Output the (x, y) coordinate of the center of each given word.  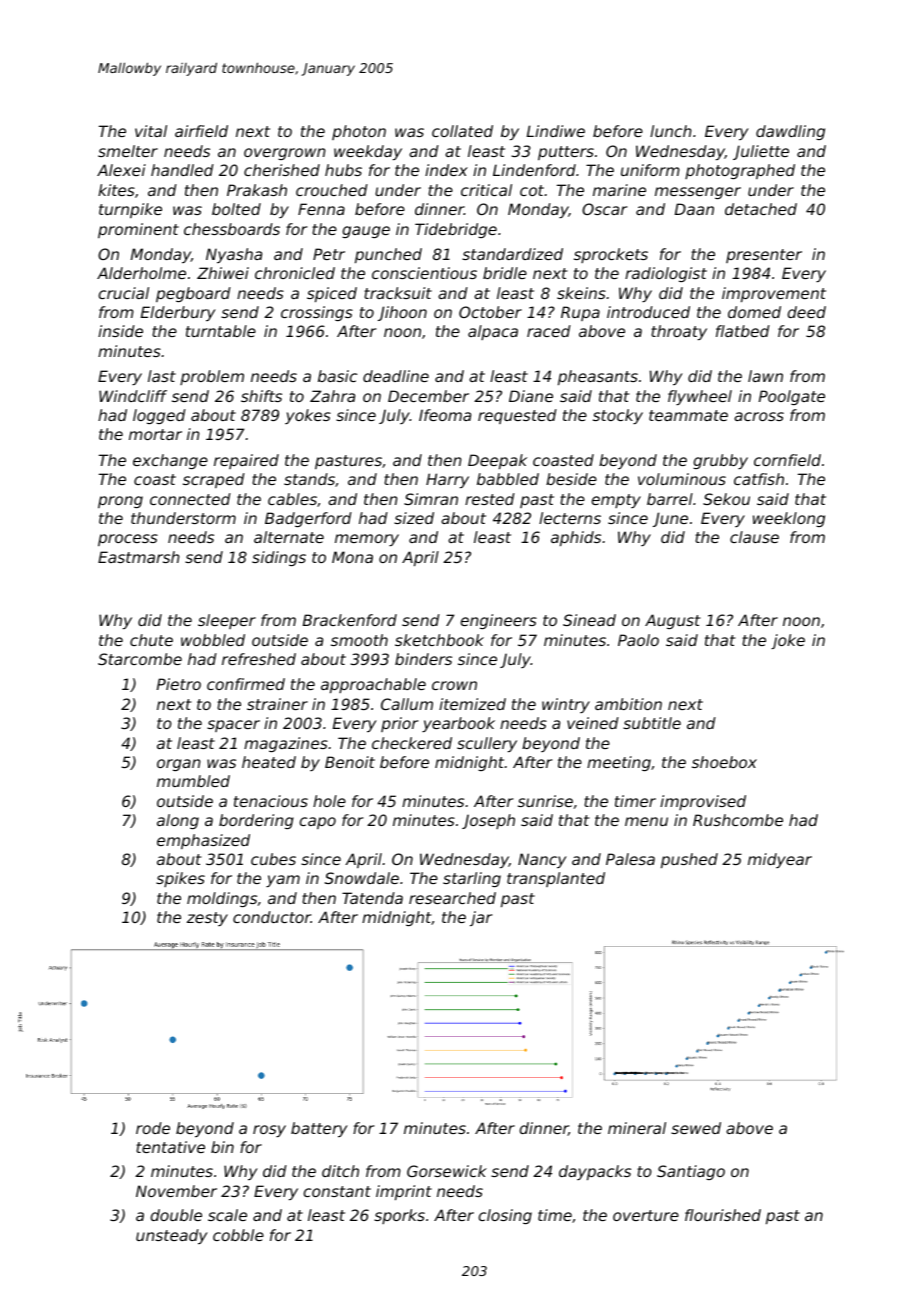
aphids (576, 538)
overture (646, 1215)
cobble (238, 1235)
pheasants (598, 377)
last (162, 376)
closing (505, 1216)
